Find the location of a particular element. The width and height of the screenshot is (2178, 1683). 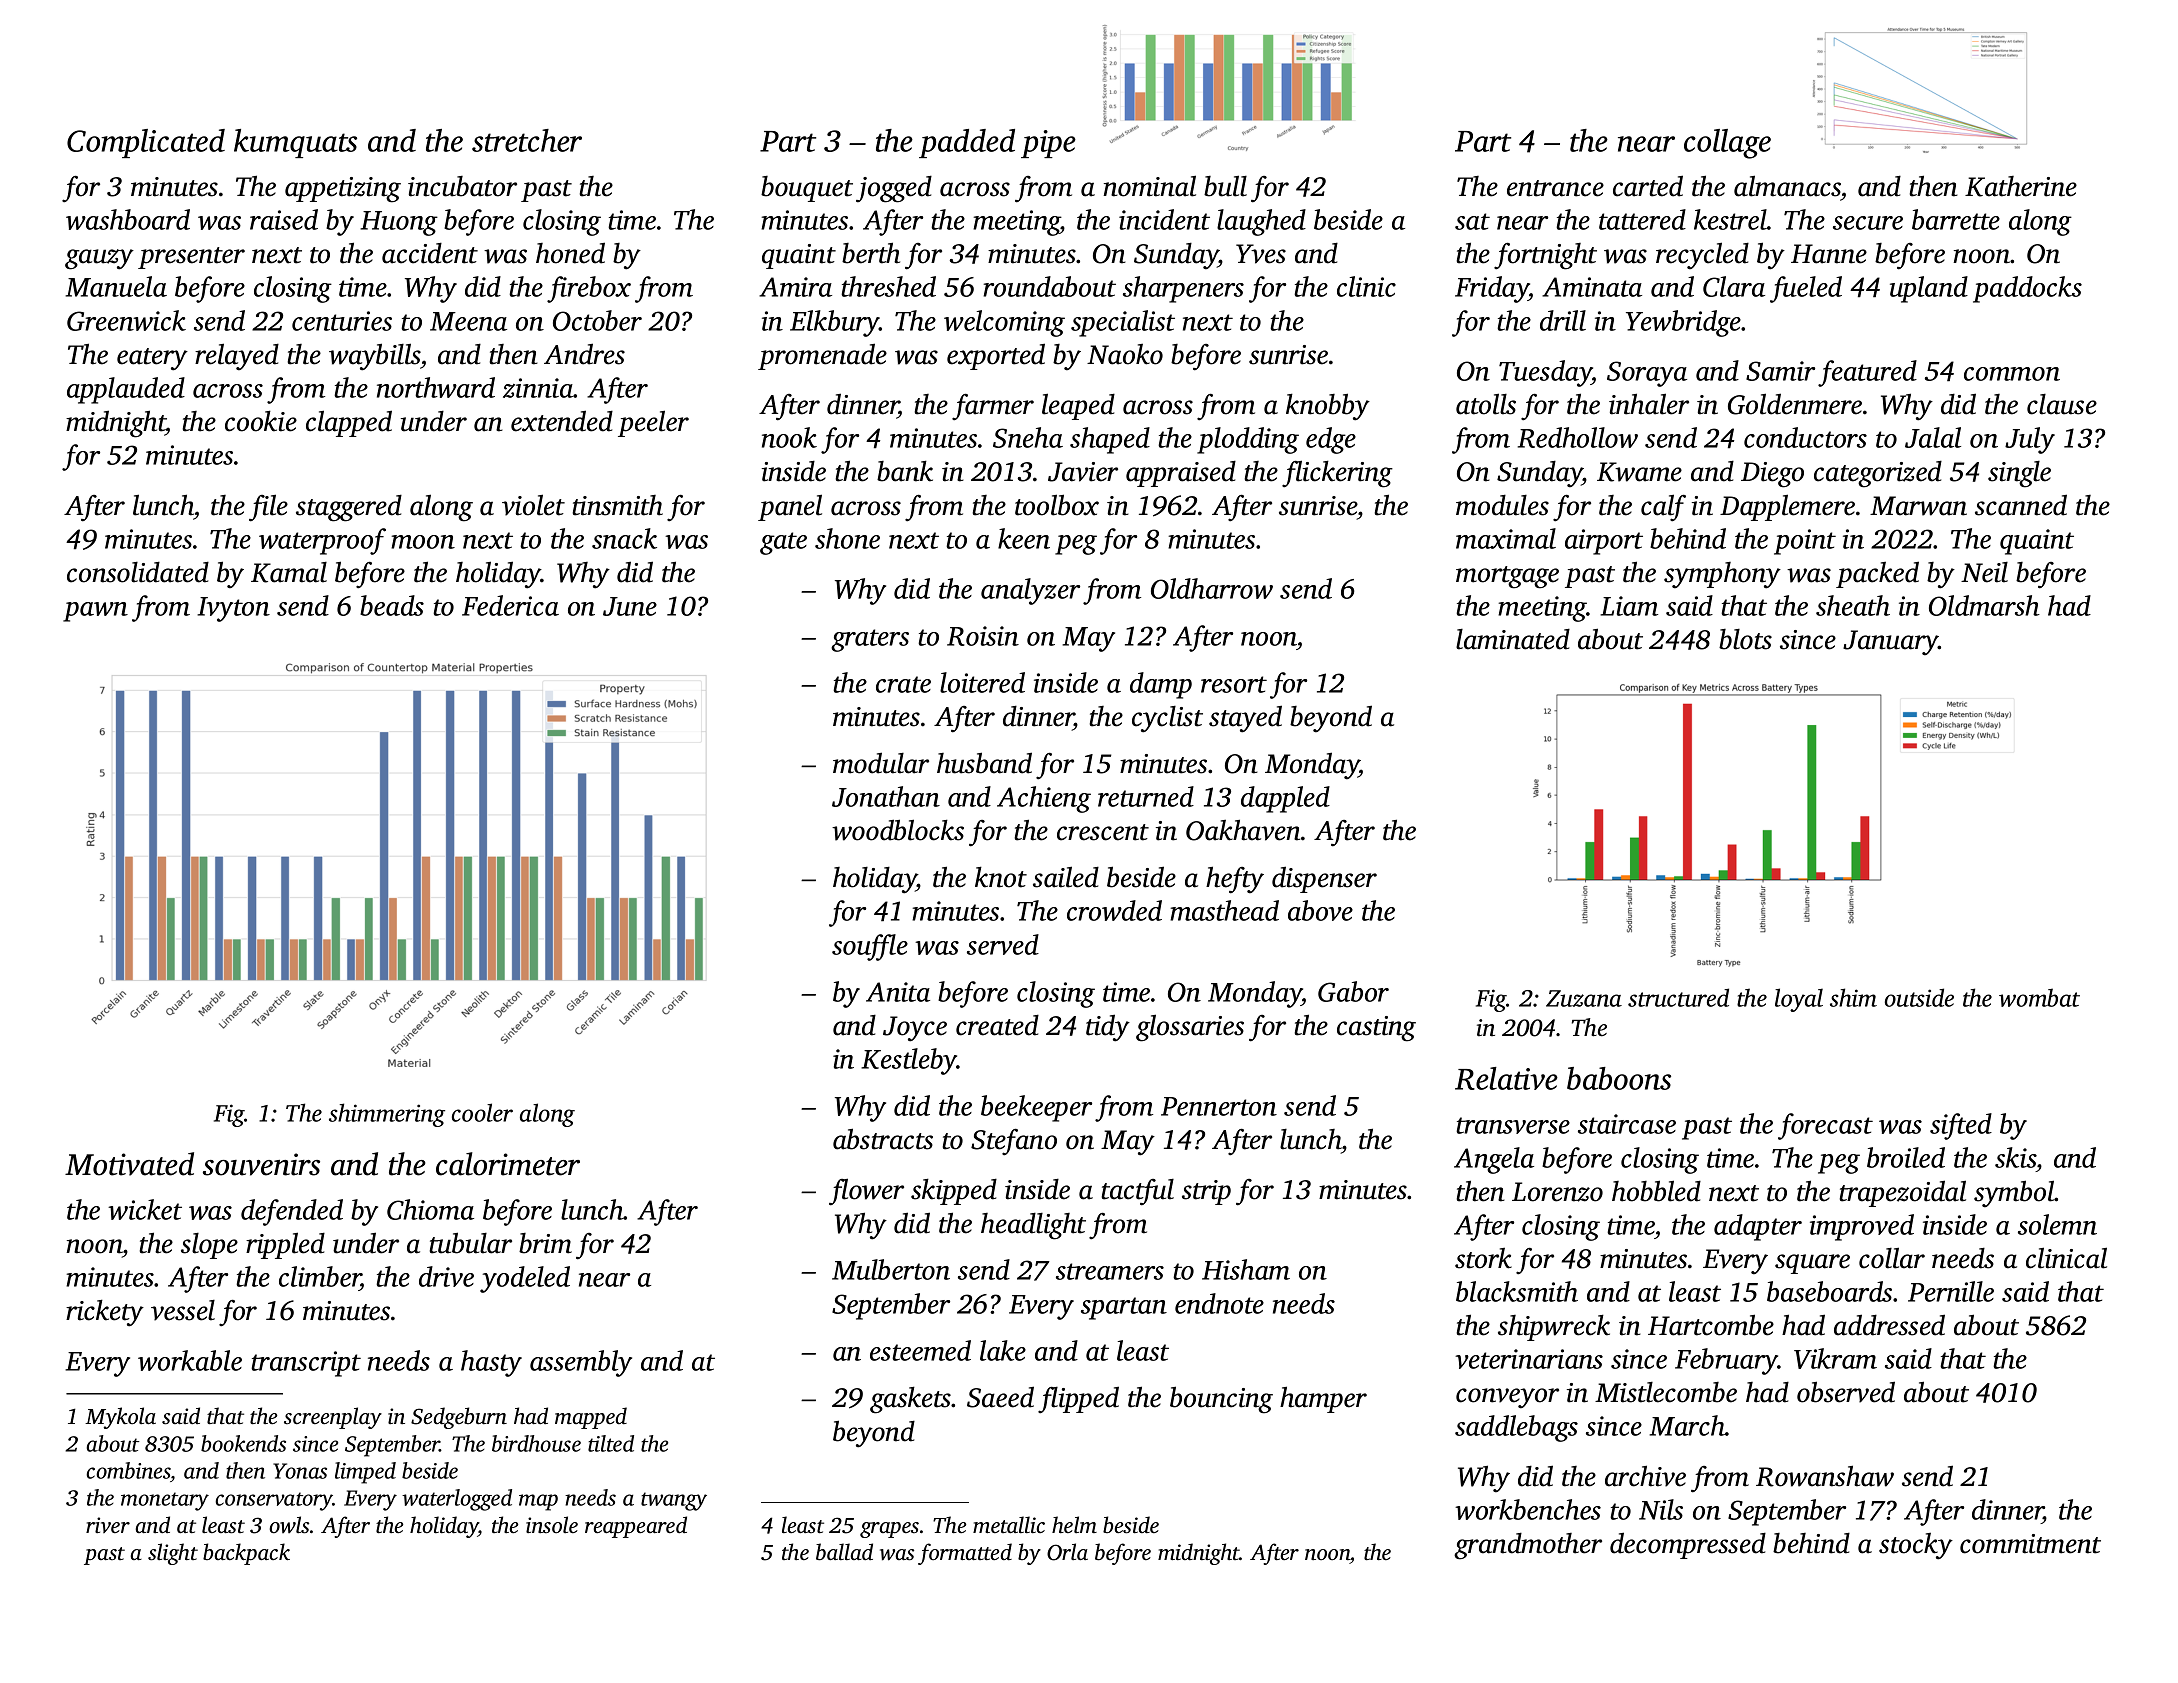

Vikram is located at coordinates (1835, 1358).
